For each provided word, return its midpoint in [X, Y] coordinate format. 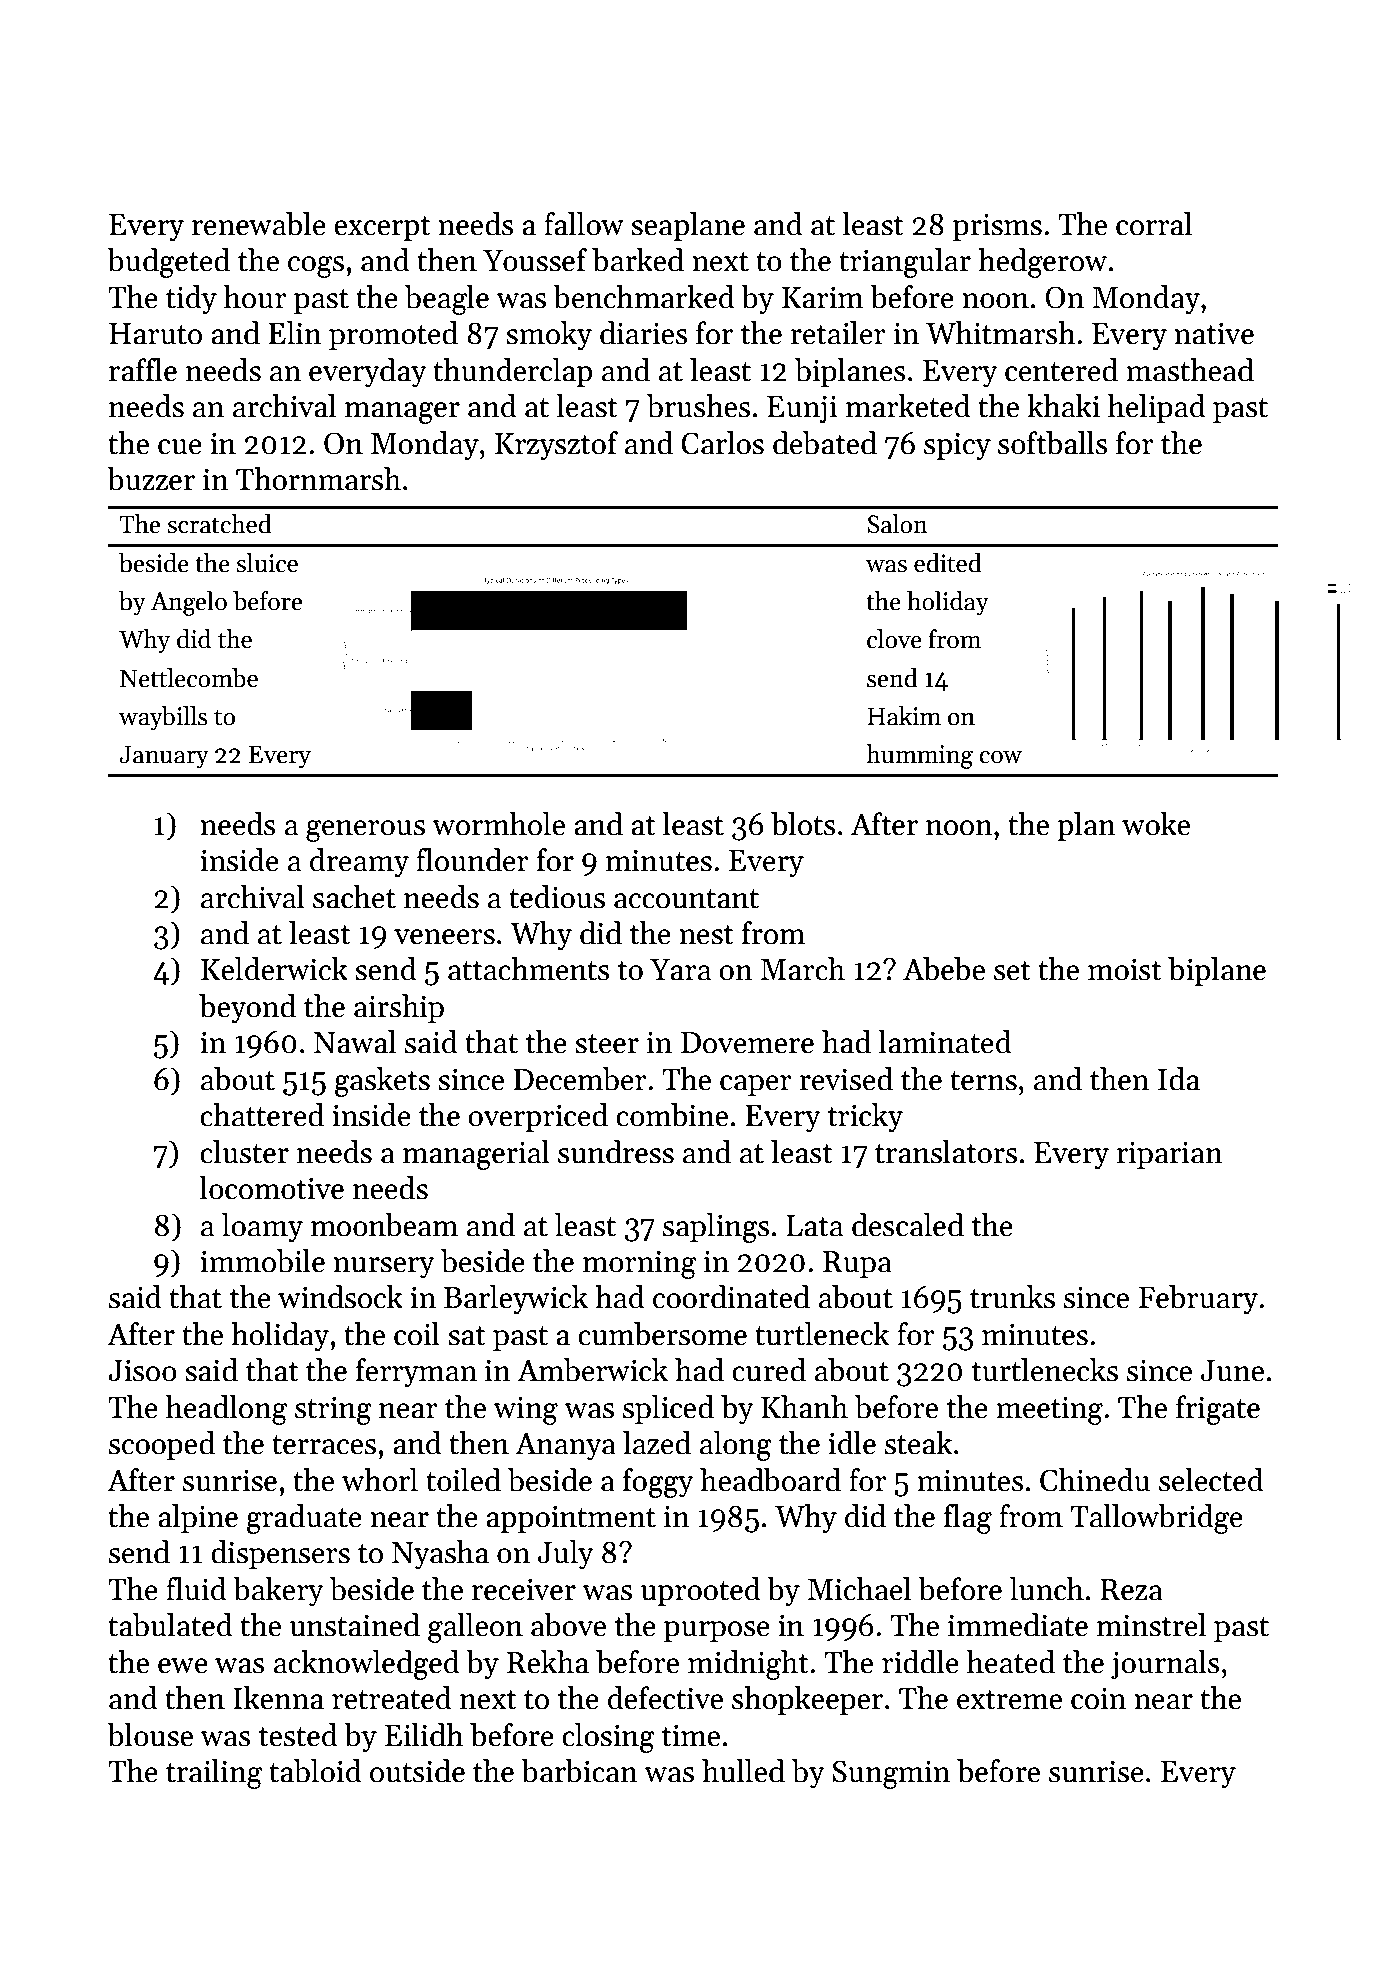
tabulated [170, 1625]
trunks [1012, 1297]
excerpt [382, 228]
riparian [1170, 1155]
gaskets [382, 1082]
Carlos [722, 443]
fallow [584, 224]
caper [756, 1085]
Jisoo [142, 1370]
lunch [1047, 1589]
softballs [1053, 443]
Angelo [189, 603]
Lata [814, 1226]
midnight [748, 1665]
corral [1154, 224]
